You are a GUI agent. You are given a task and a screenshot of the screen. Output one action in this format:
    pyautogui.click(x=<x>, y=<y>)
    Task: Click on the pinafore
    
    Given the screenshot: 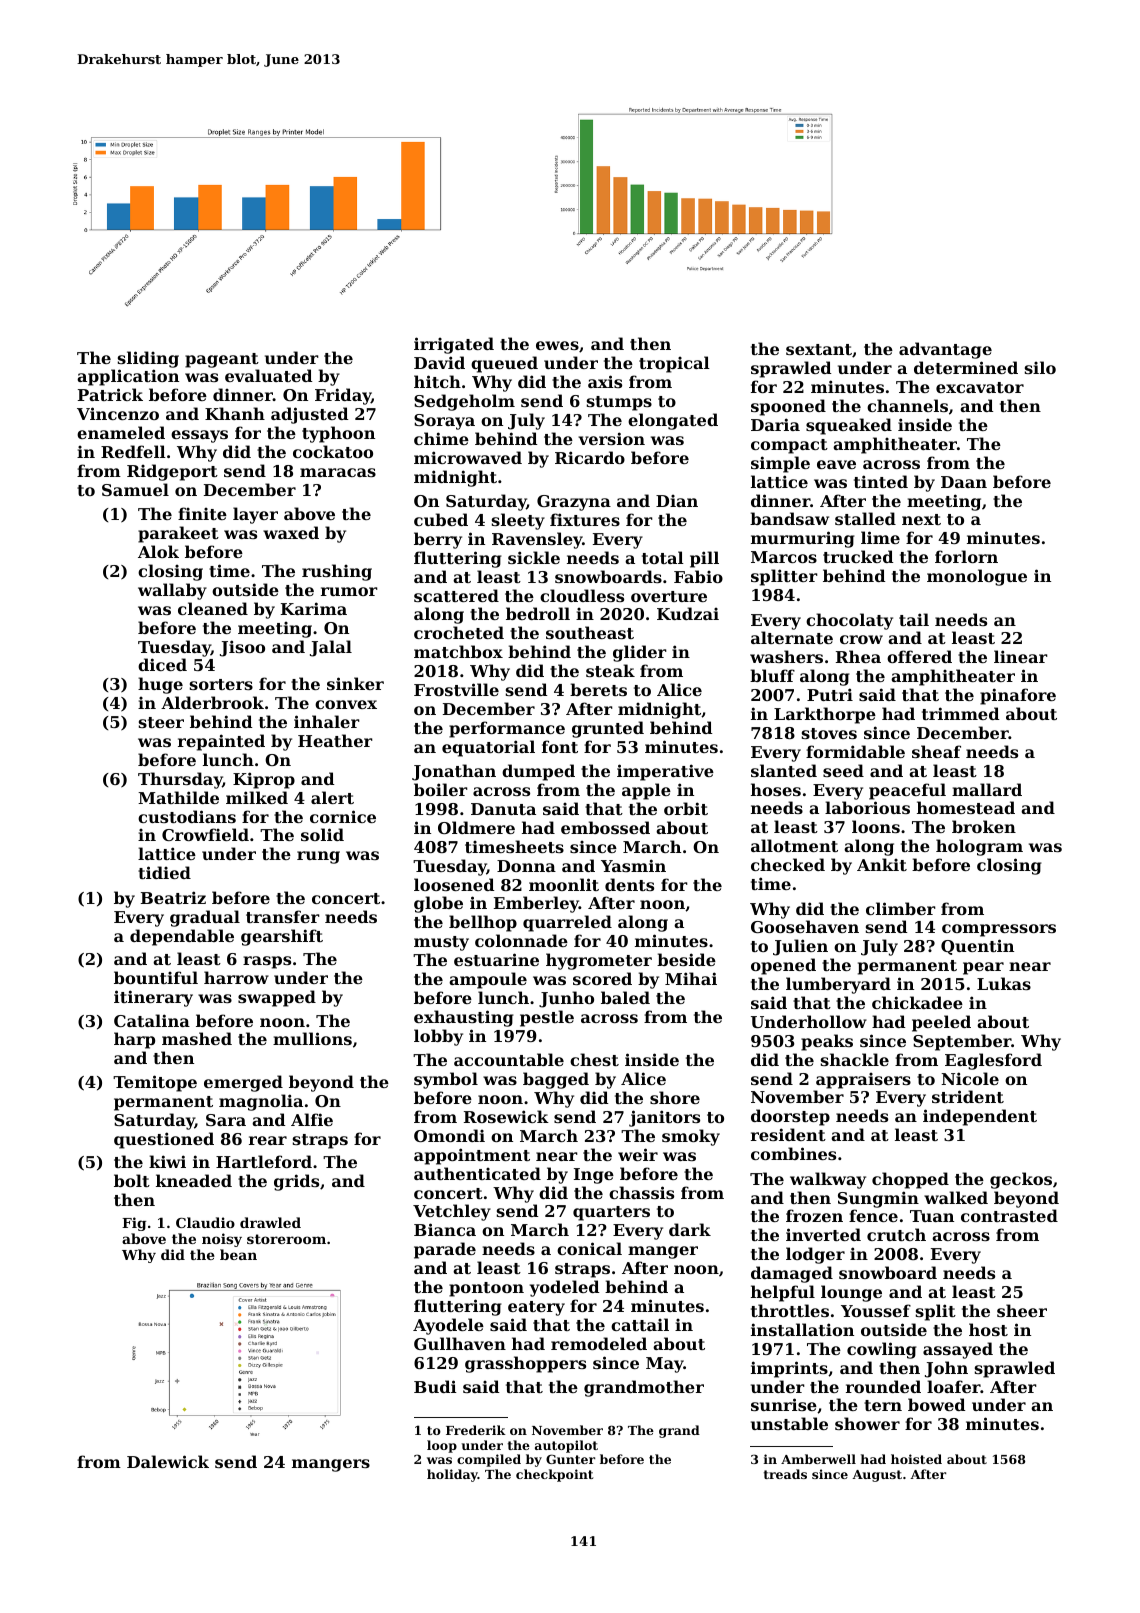 What is the action you would take?
    pyautogui.click(x=1018, y=696)
